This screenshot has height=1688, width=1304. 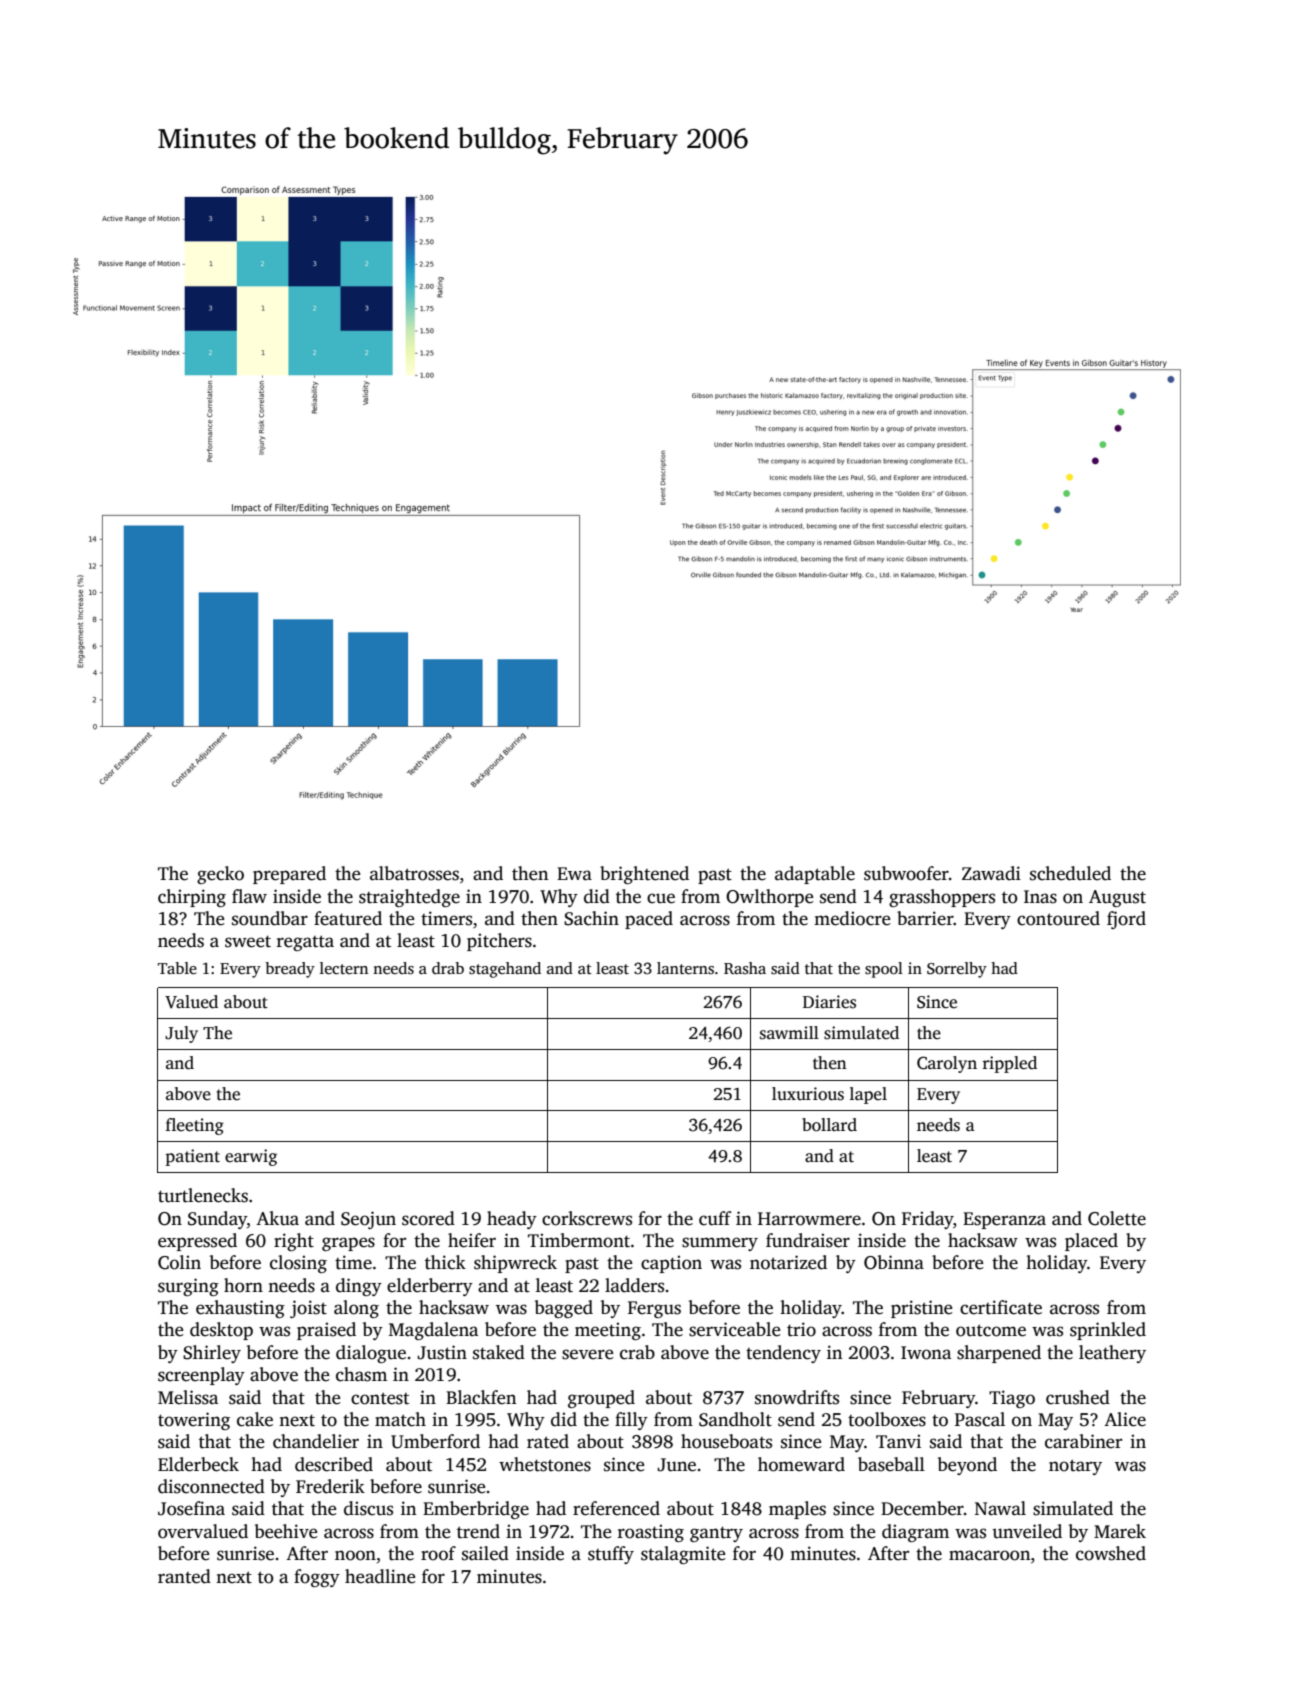 What do you see at coordinates (195, 1126) in the screenshot?
I see `fleeting` at bounding box center [195, 1126].
